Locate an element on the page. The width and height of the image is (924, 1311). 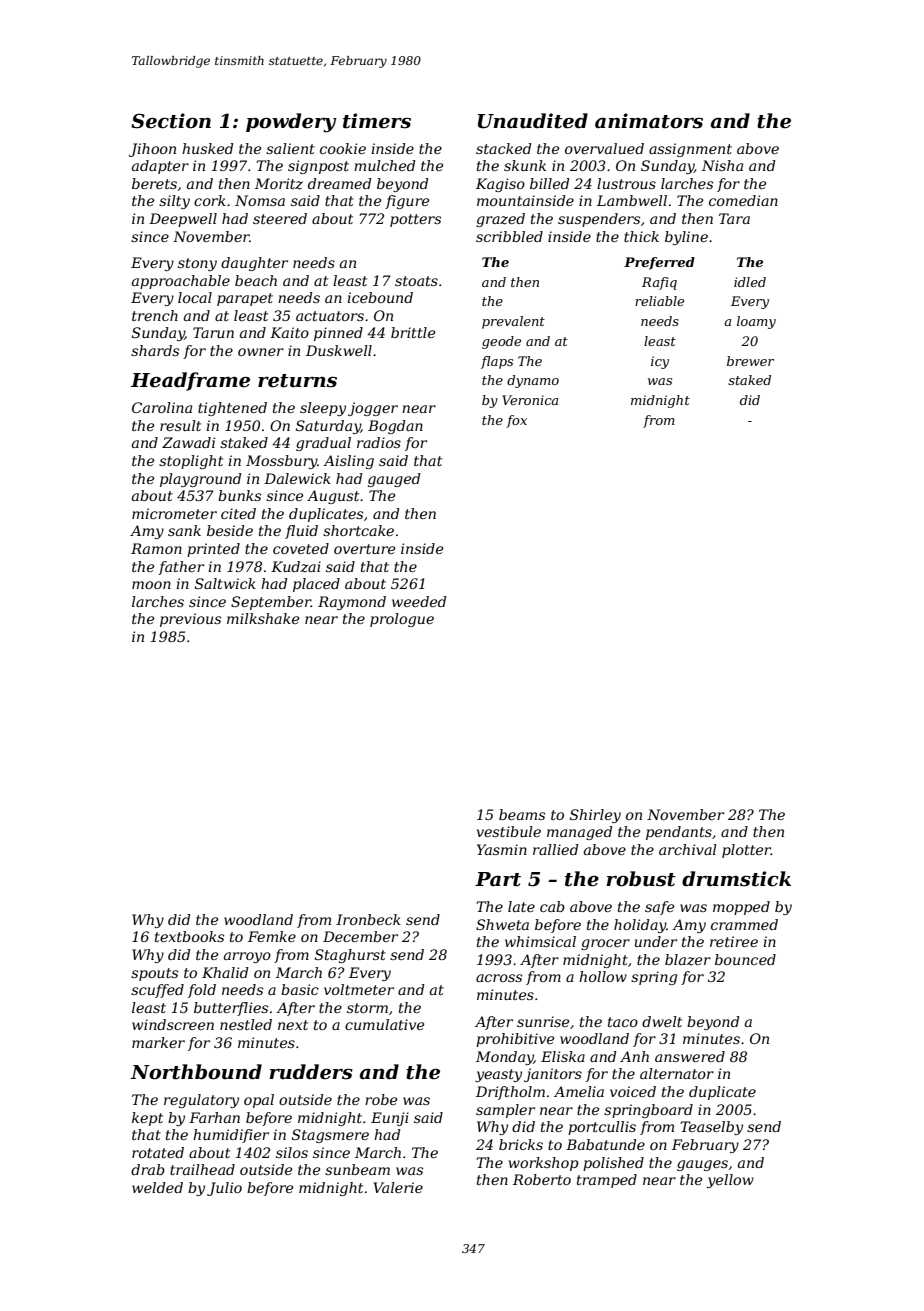
plotter is located at coordinates (746, 851).
